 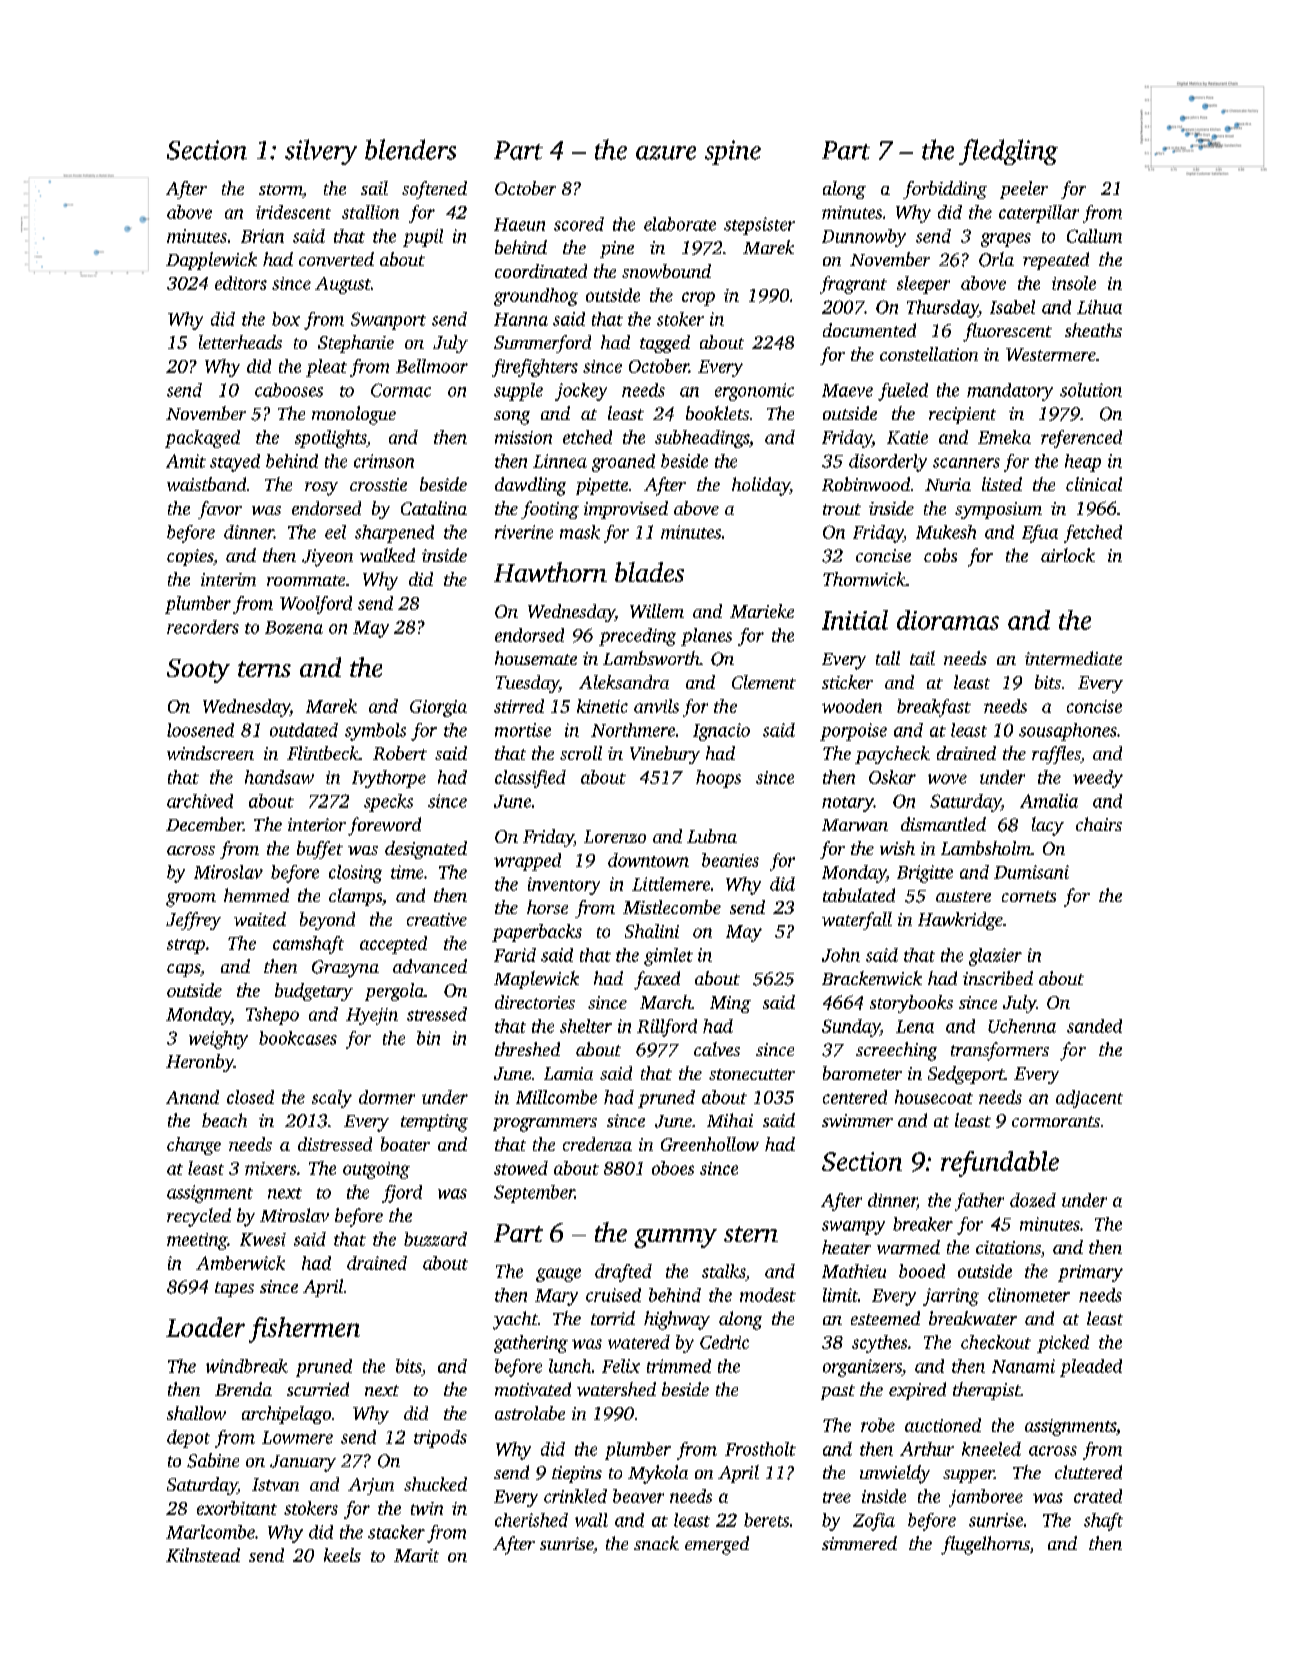 What do you see at coordinates (206, 484) in the document?
I see `waistband` at bounding box center [206, 484].
